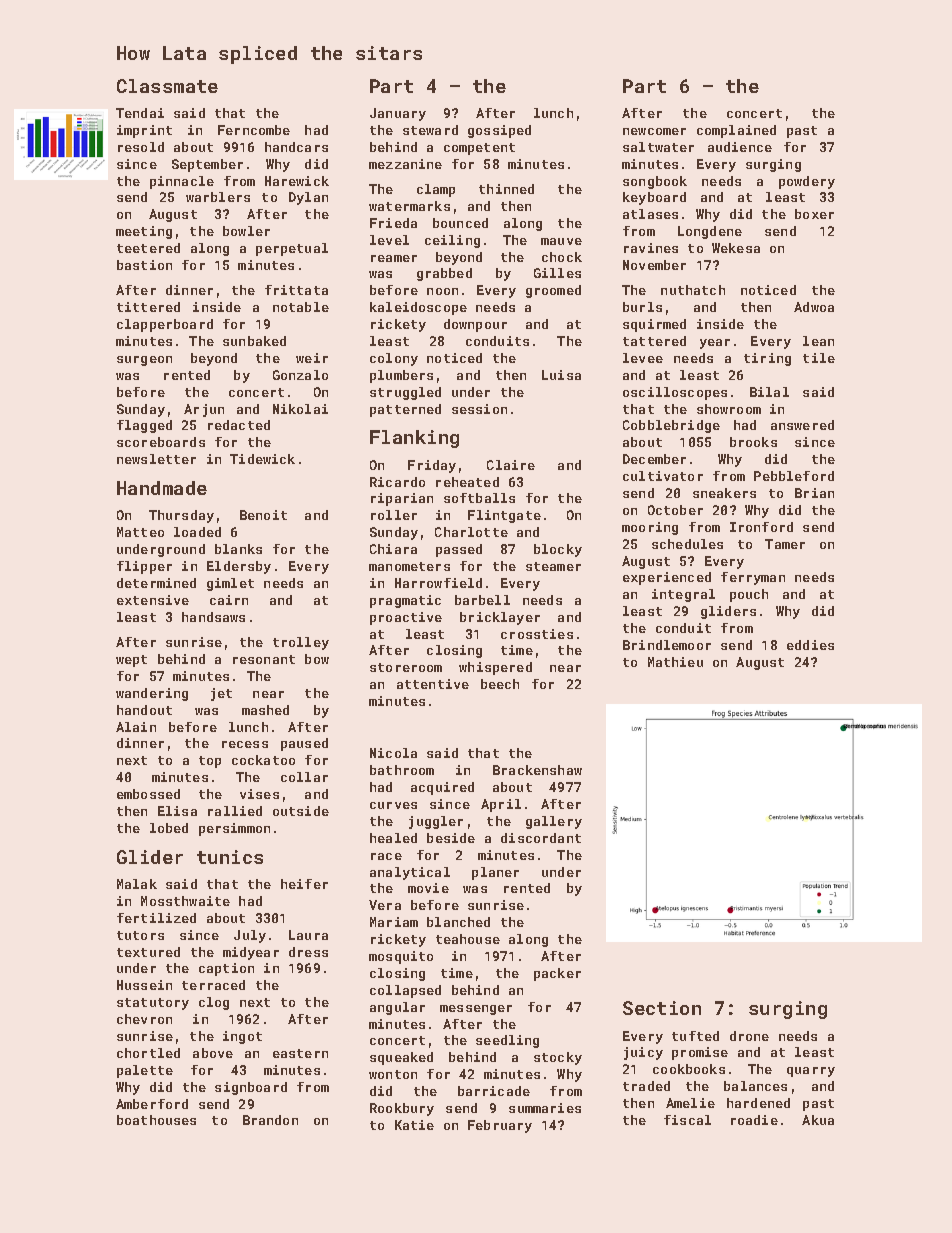 This screenshot has height=1233, width=952. What do you see at coordinates (558, 1058) in the screenshot?
I see `stocky` at bounding box center [558, 1058].
